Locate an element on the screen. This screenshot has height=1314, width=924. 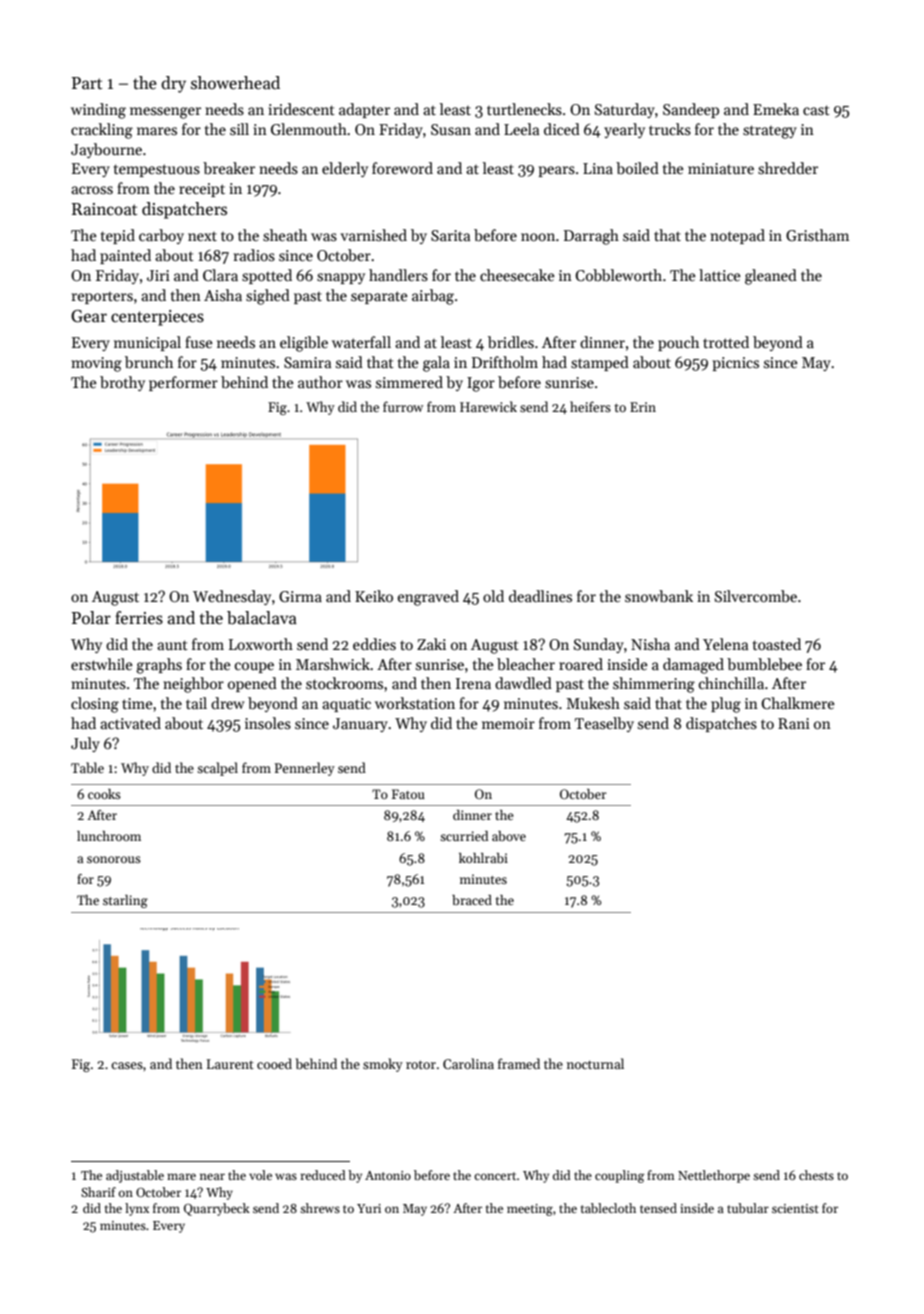
Silvercombe is located at coordinates (756, 596).
